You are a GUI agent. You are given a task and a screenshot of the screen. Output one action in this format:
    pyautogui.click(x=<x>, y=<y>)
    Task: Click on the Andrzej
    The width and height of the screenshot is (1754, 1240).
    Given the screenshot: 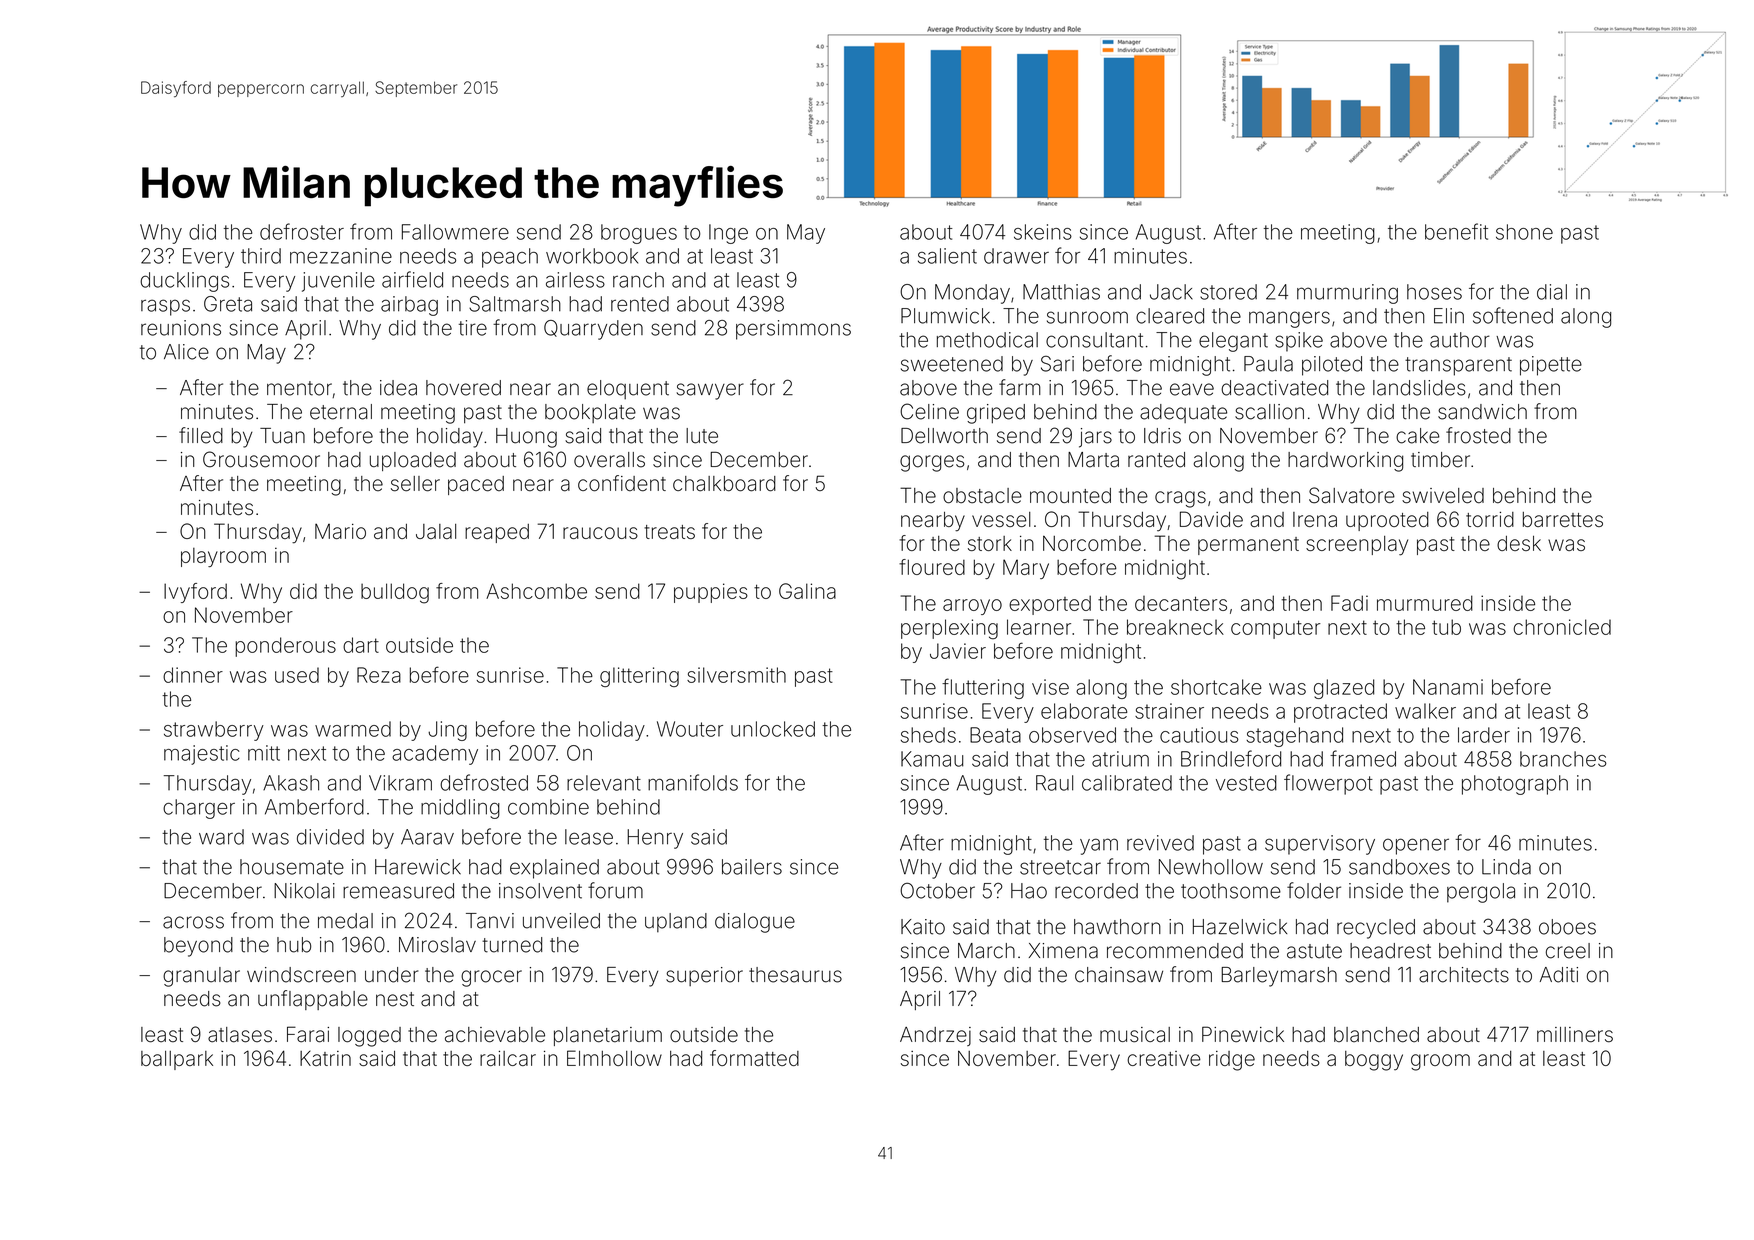 What is the action you would take?
    pyautogui.click(x=935, y=1036)
